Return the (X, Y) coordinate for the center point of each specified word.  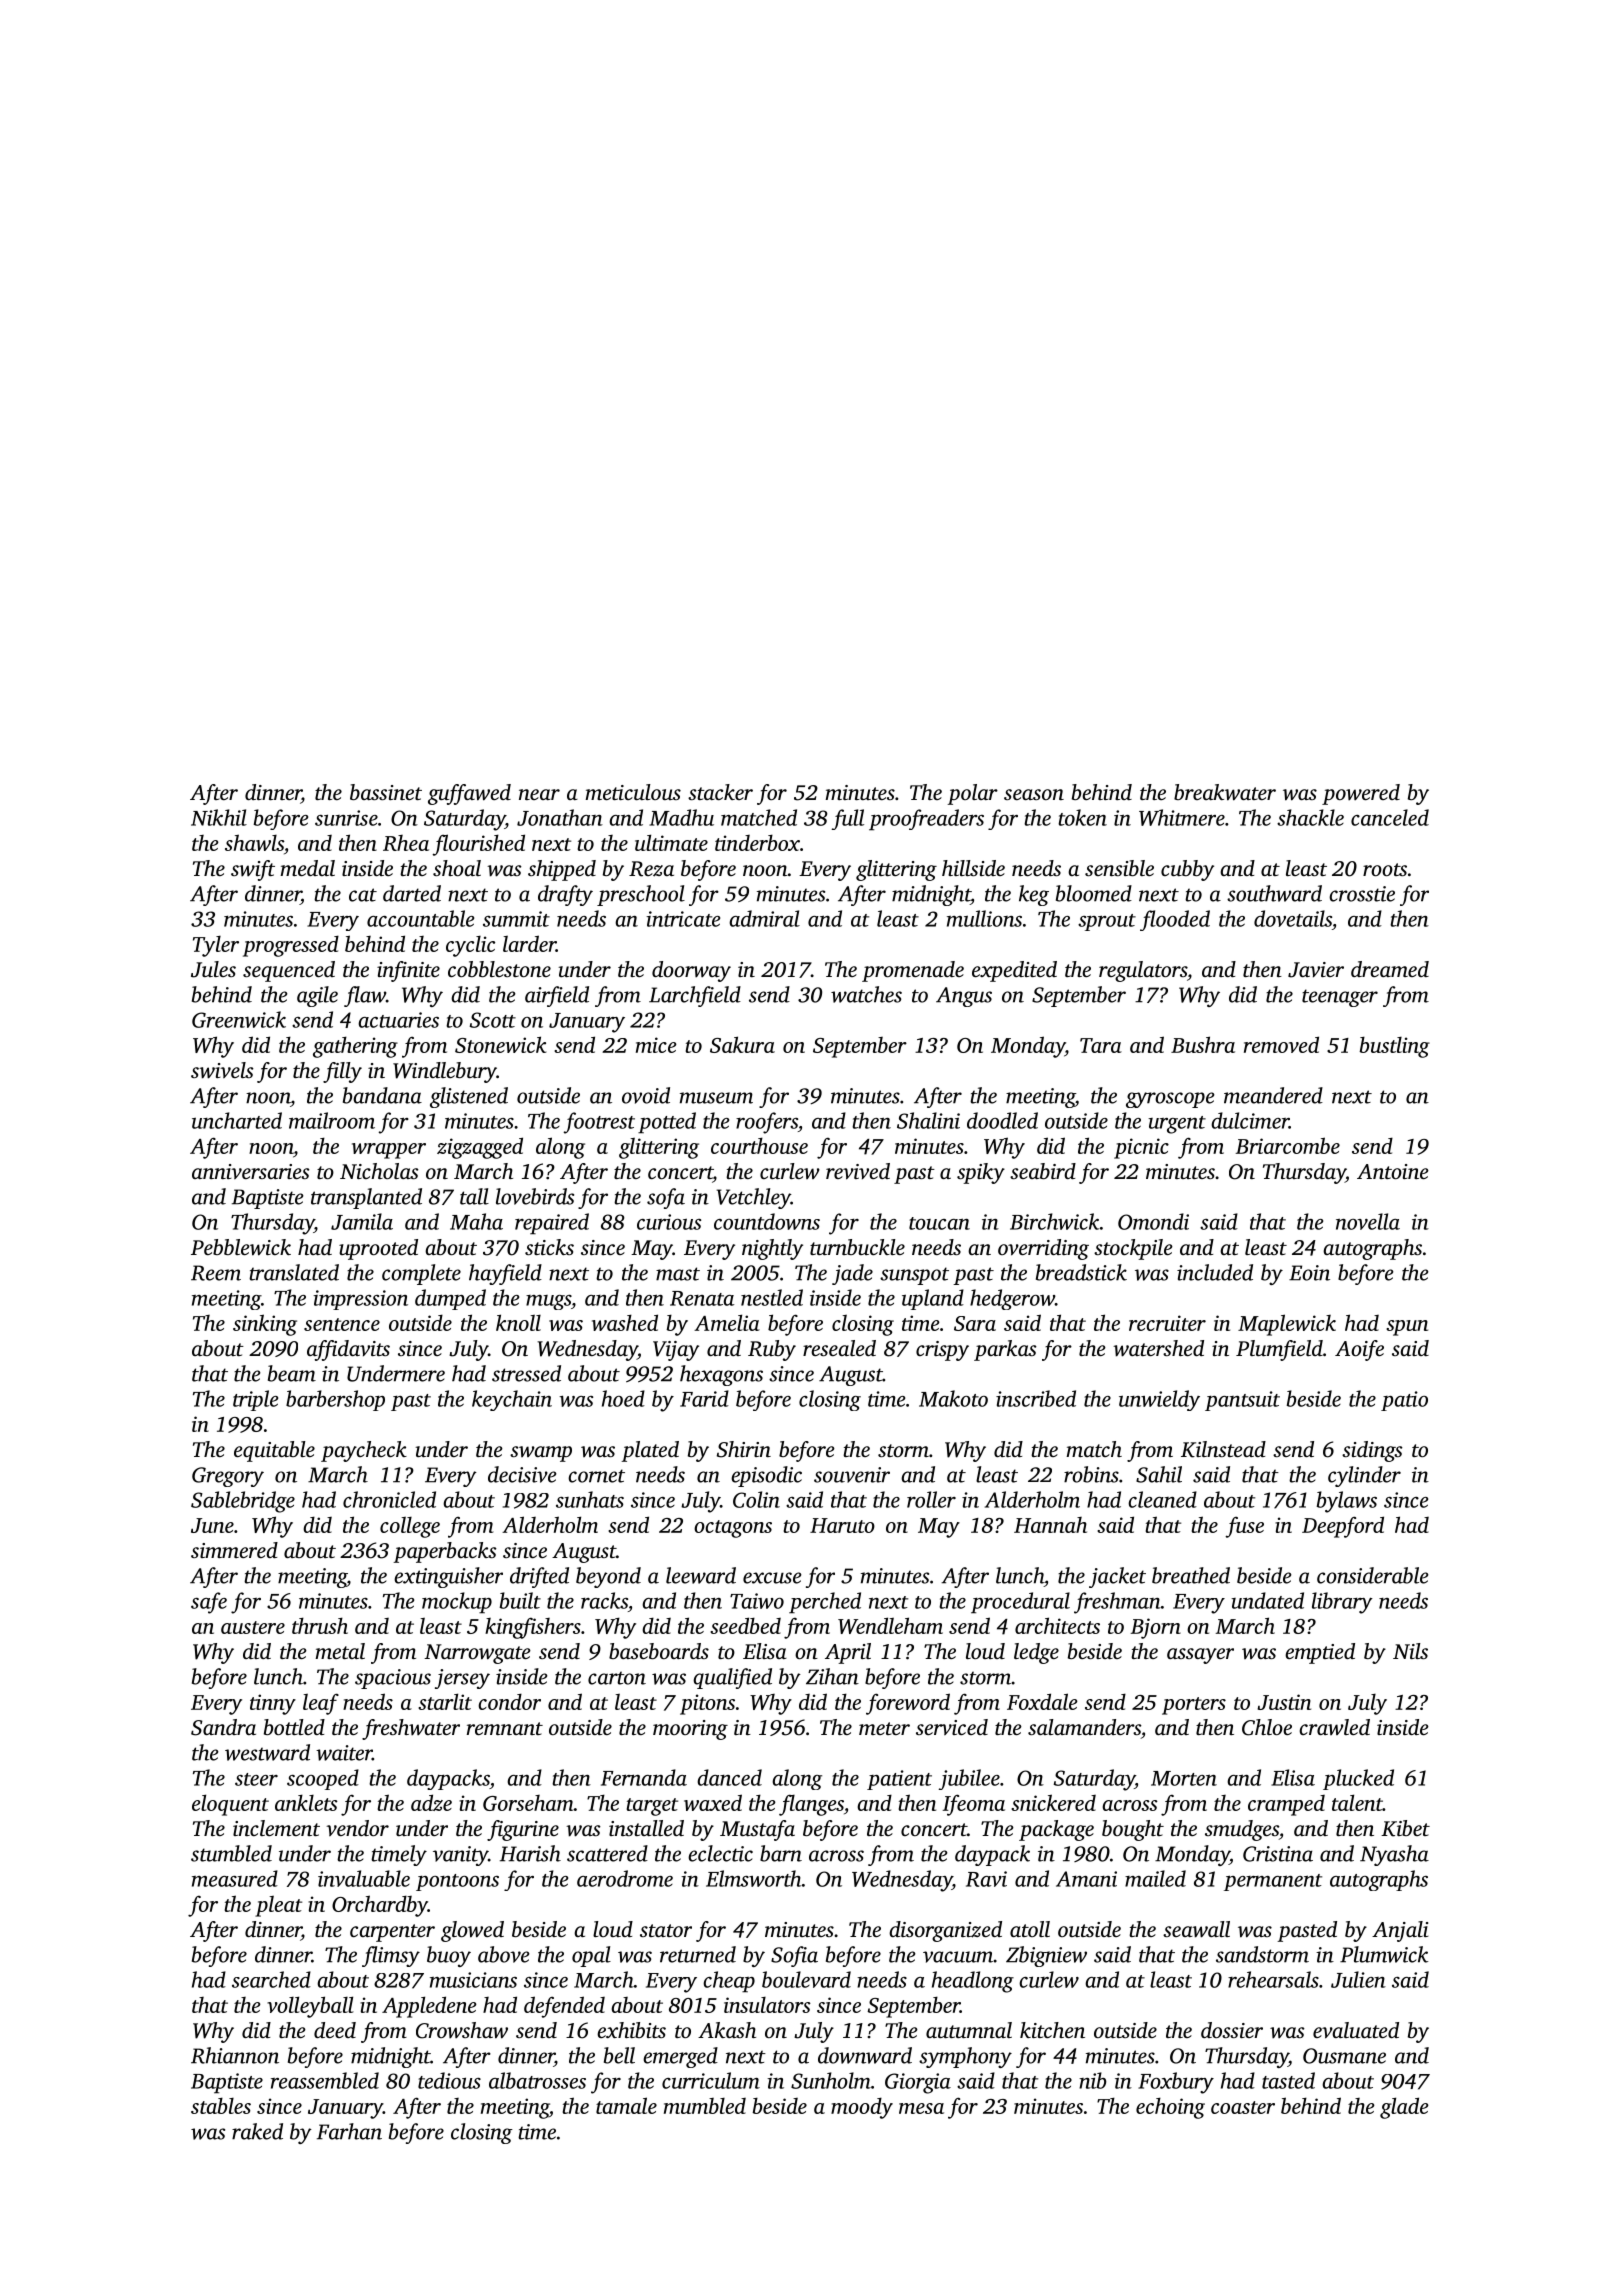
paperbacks (445, 1552)
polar (972, 794)
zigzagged (480, 1148)
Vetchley (754, 1198)
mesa (921, 2108)
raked (257, 2131)
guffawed (469, 794)
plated (650, 1451)
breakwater (1225, 792)
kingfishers (533, 1628)
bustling (1394, 1047)
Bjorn (1156, 1628)
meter (884, 1728)
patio (1404, 1401)
